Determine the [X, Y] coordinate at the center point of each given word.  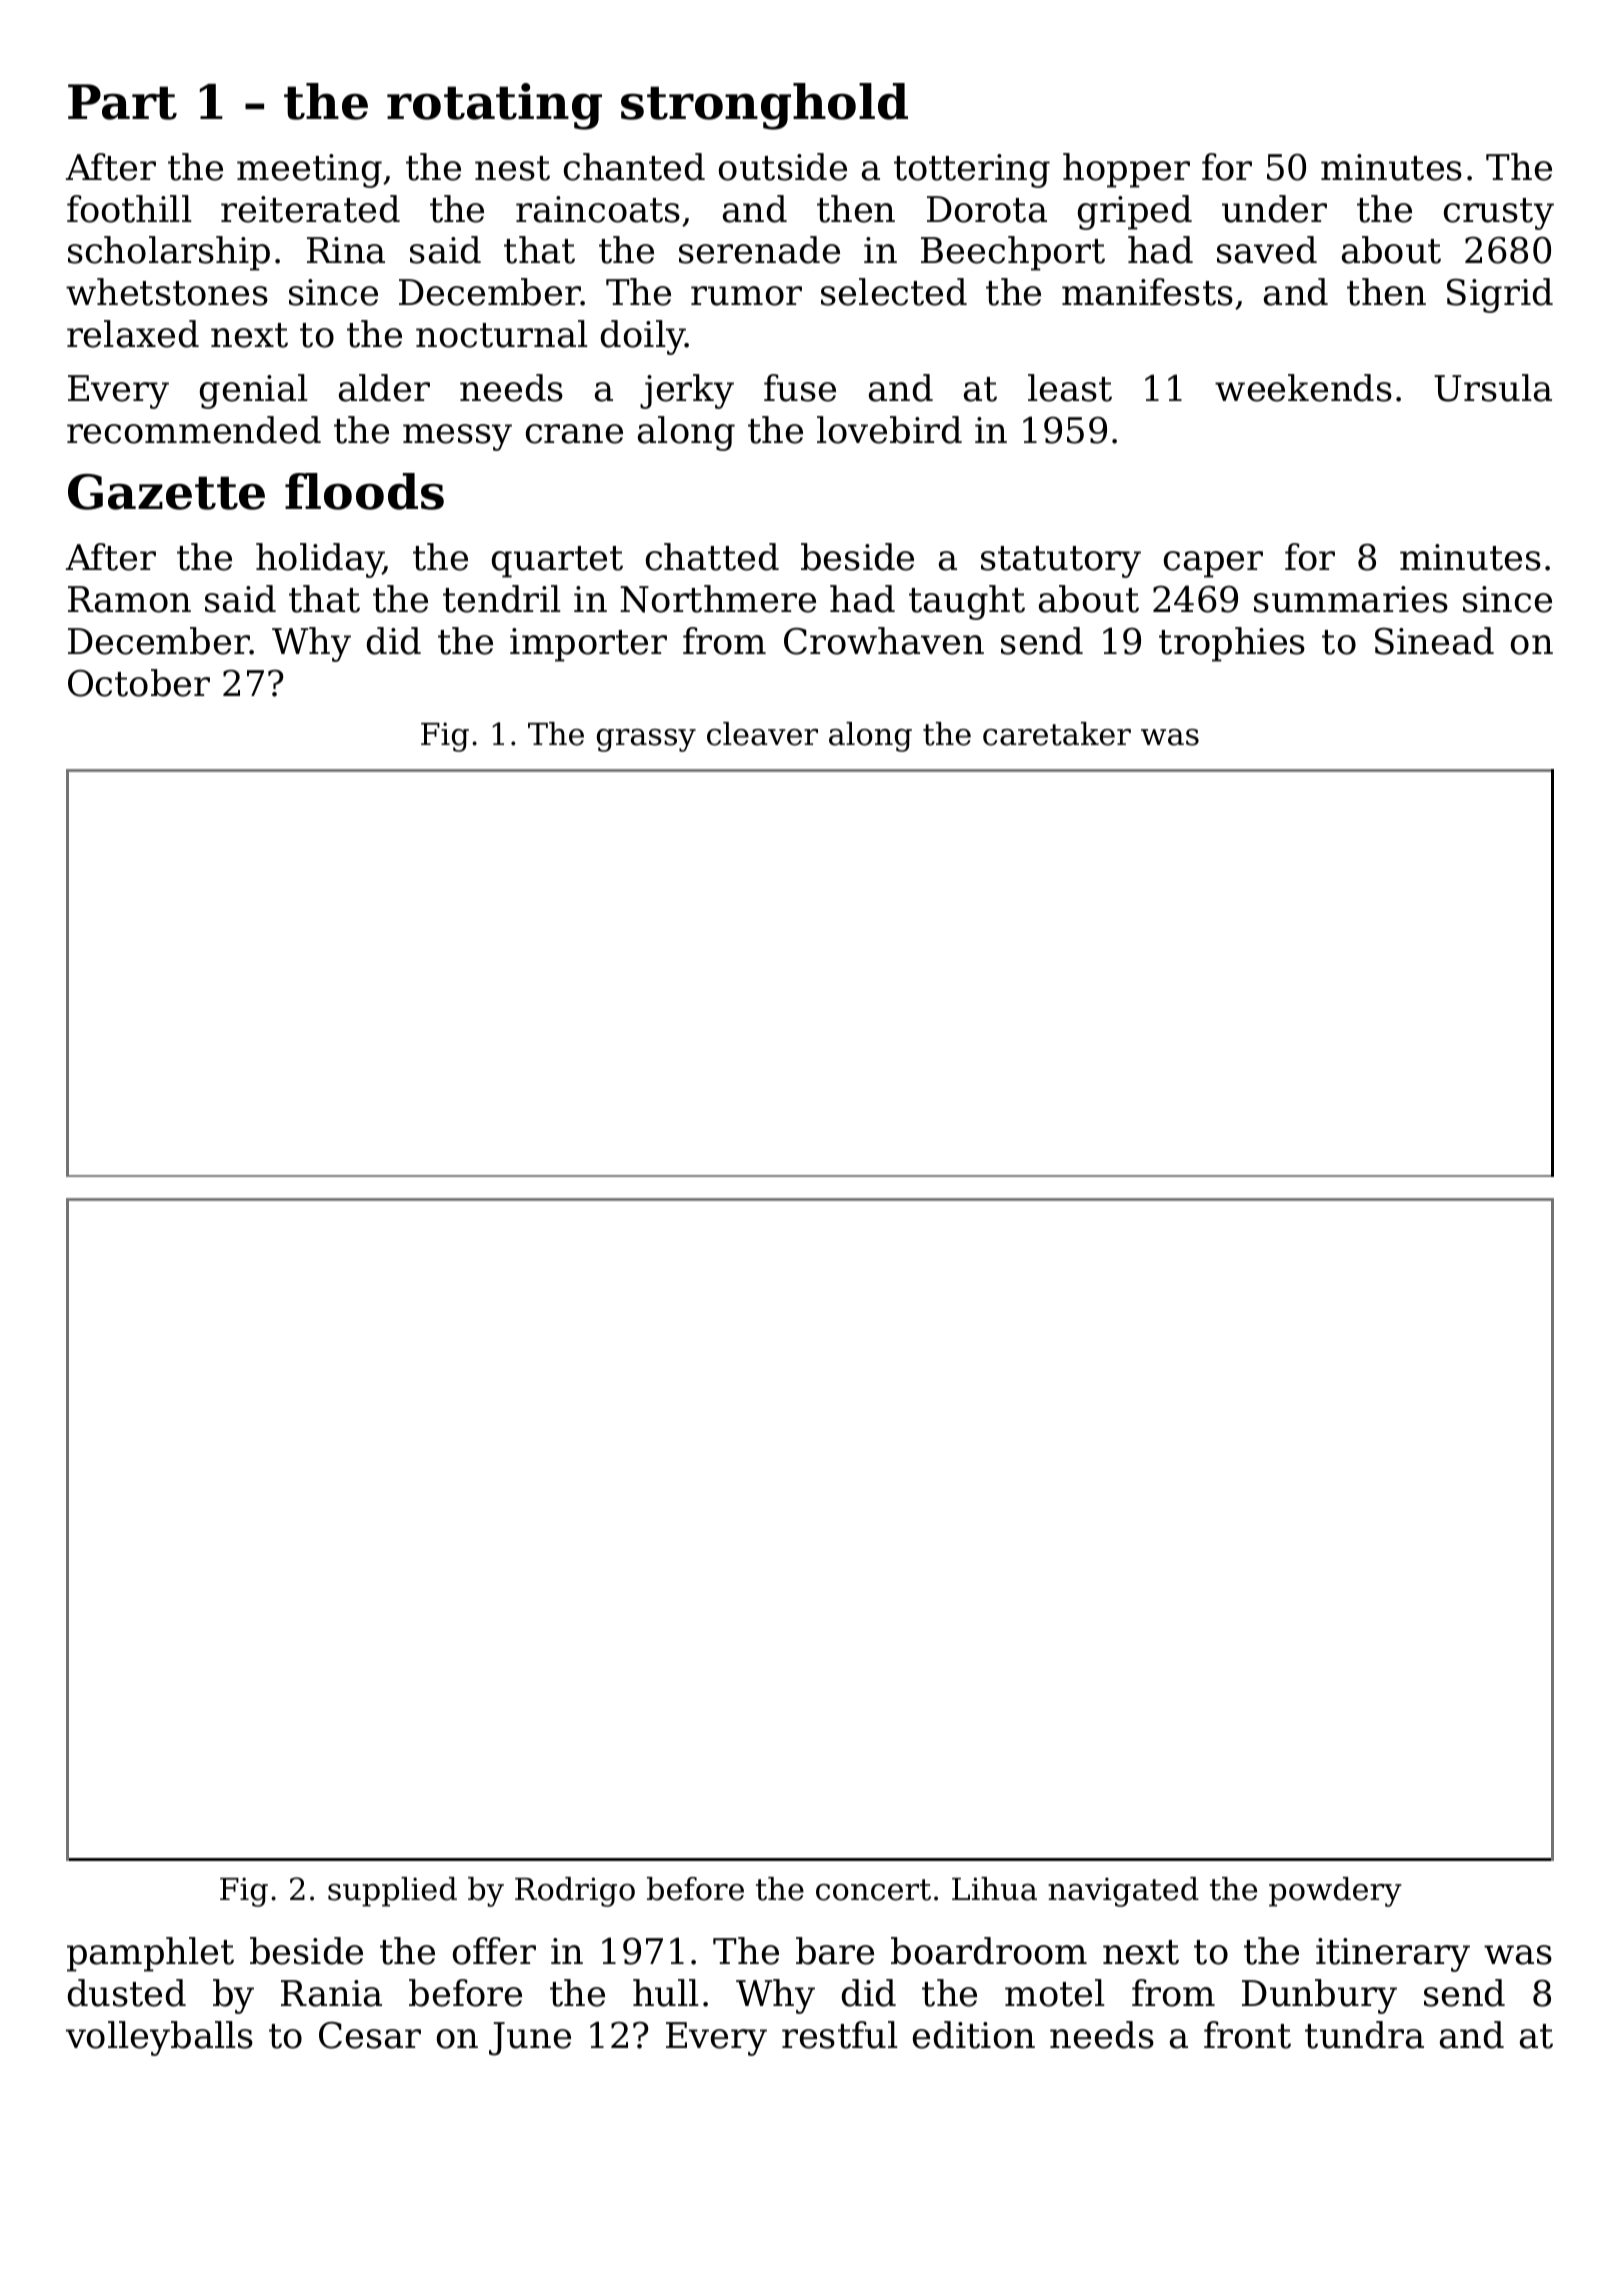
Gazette [166, 492]
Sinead [1434, 641]
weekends [1303, 388]
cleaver [762, 734]
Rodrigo [575, 1892]
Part [122, 102]
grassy [646, 740]
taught [967, 602]
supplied [392, 1892]
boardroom [989, 1951]
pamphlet [150, 1954]
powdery [1335, 1892]
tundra [1364, 2035]
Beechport [1013, 253]
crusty [1499, 214]
